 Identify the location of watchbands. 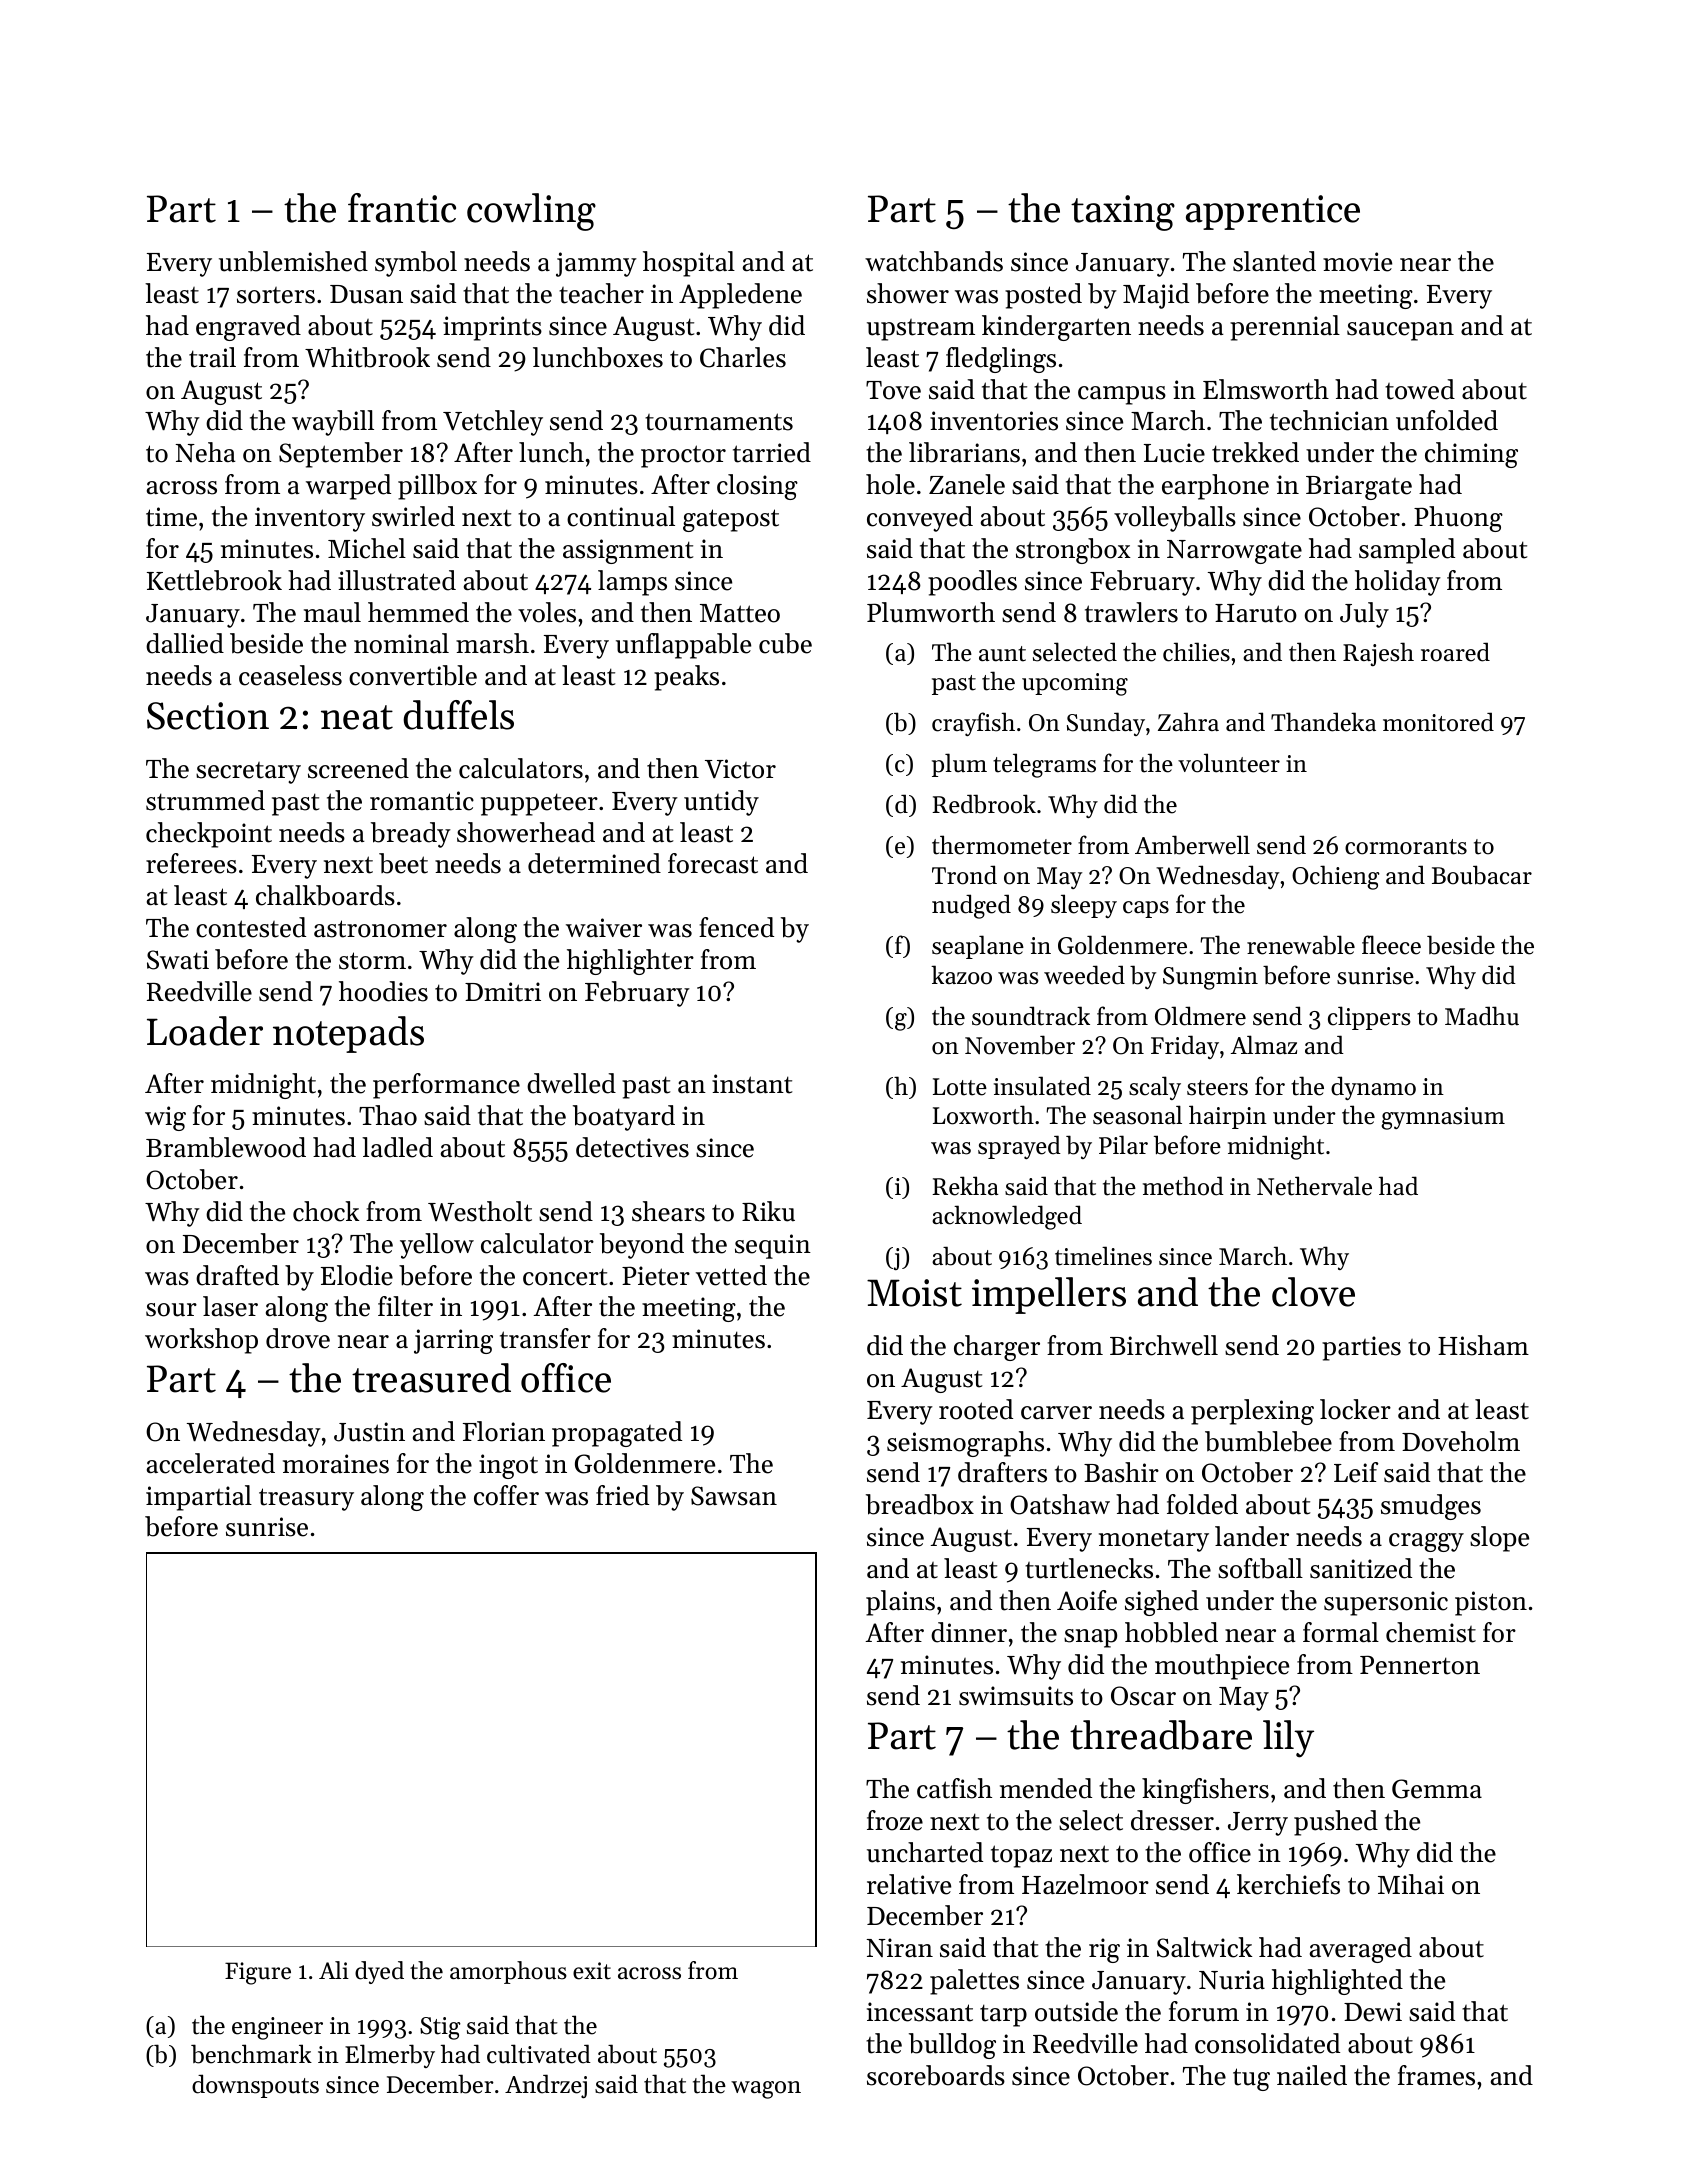
(934, 261).
